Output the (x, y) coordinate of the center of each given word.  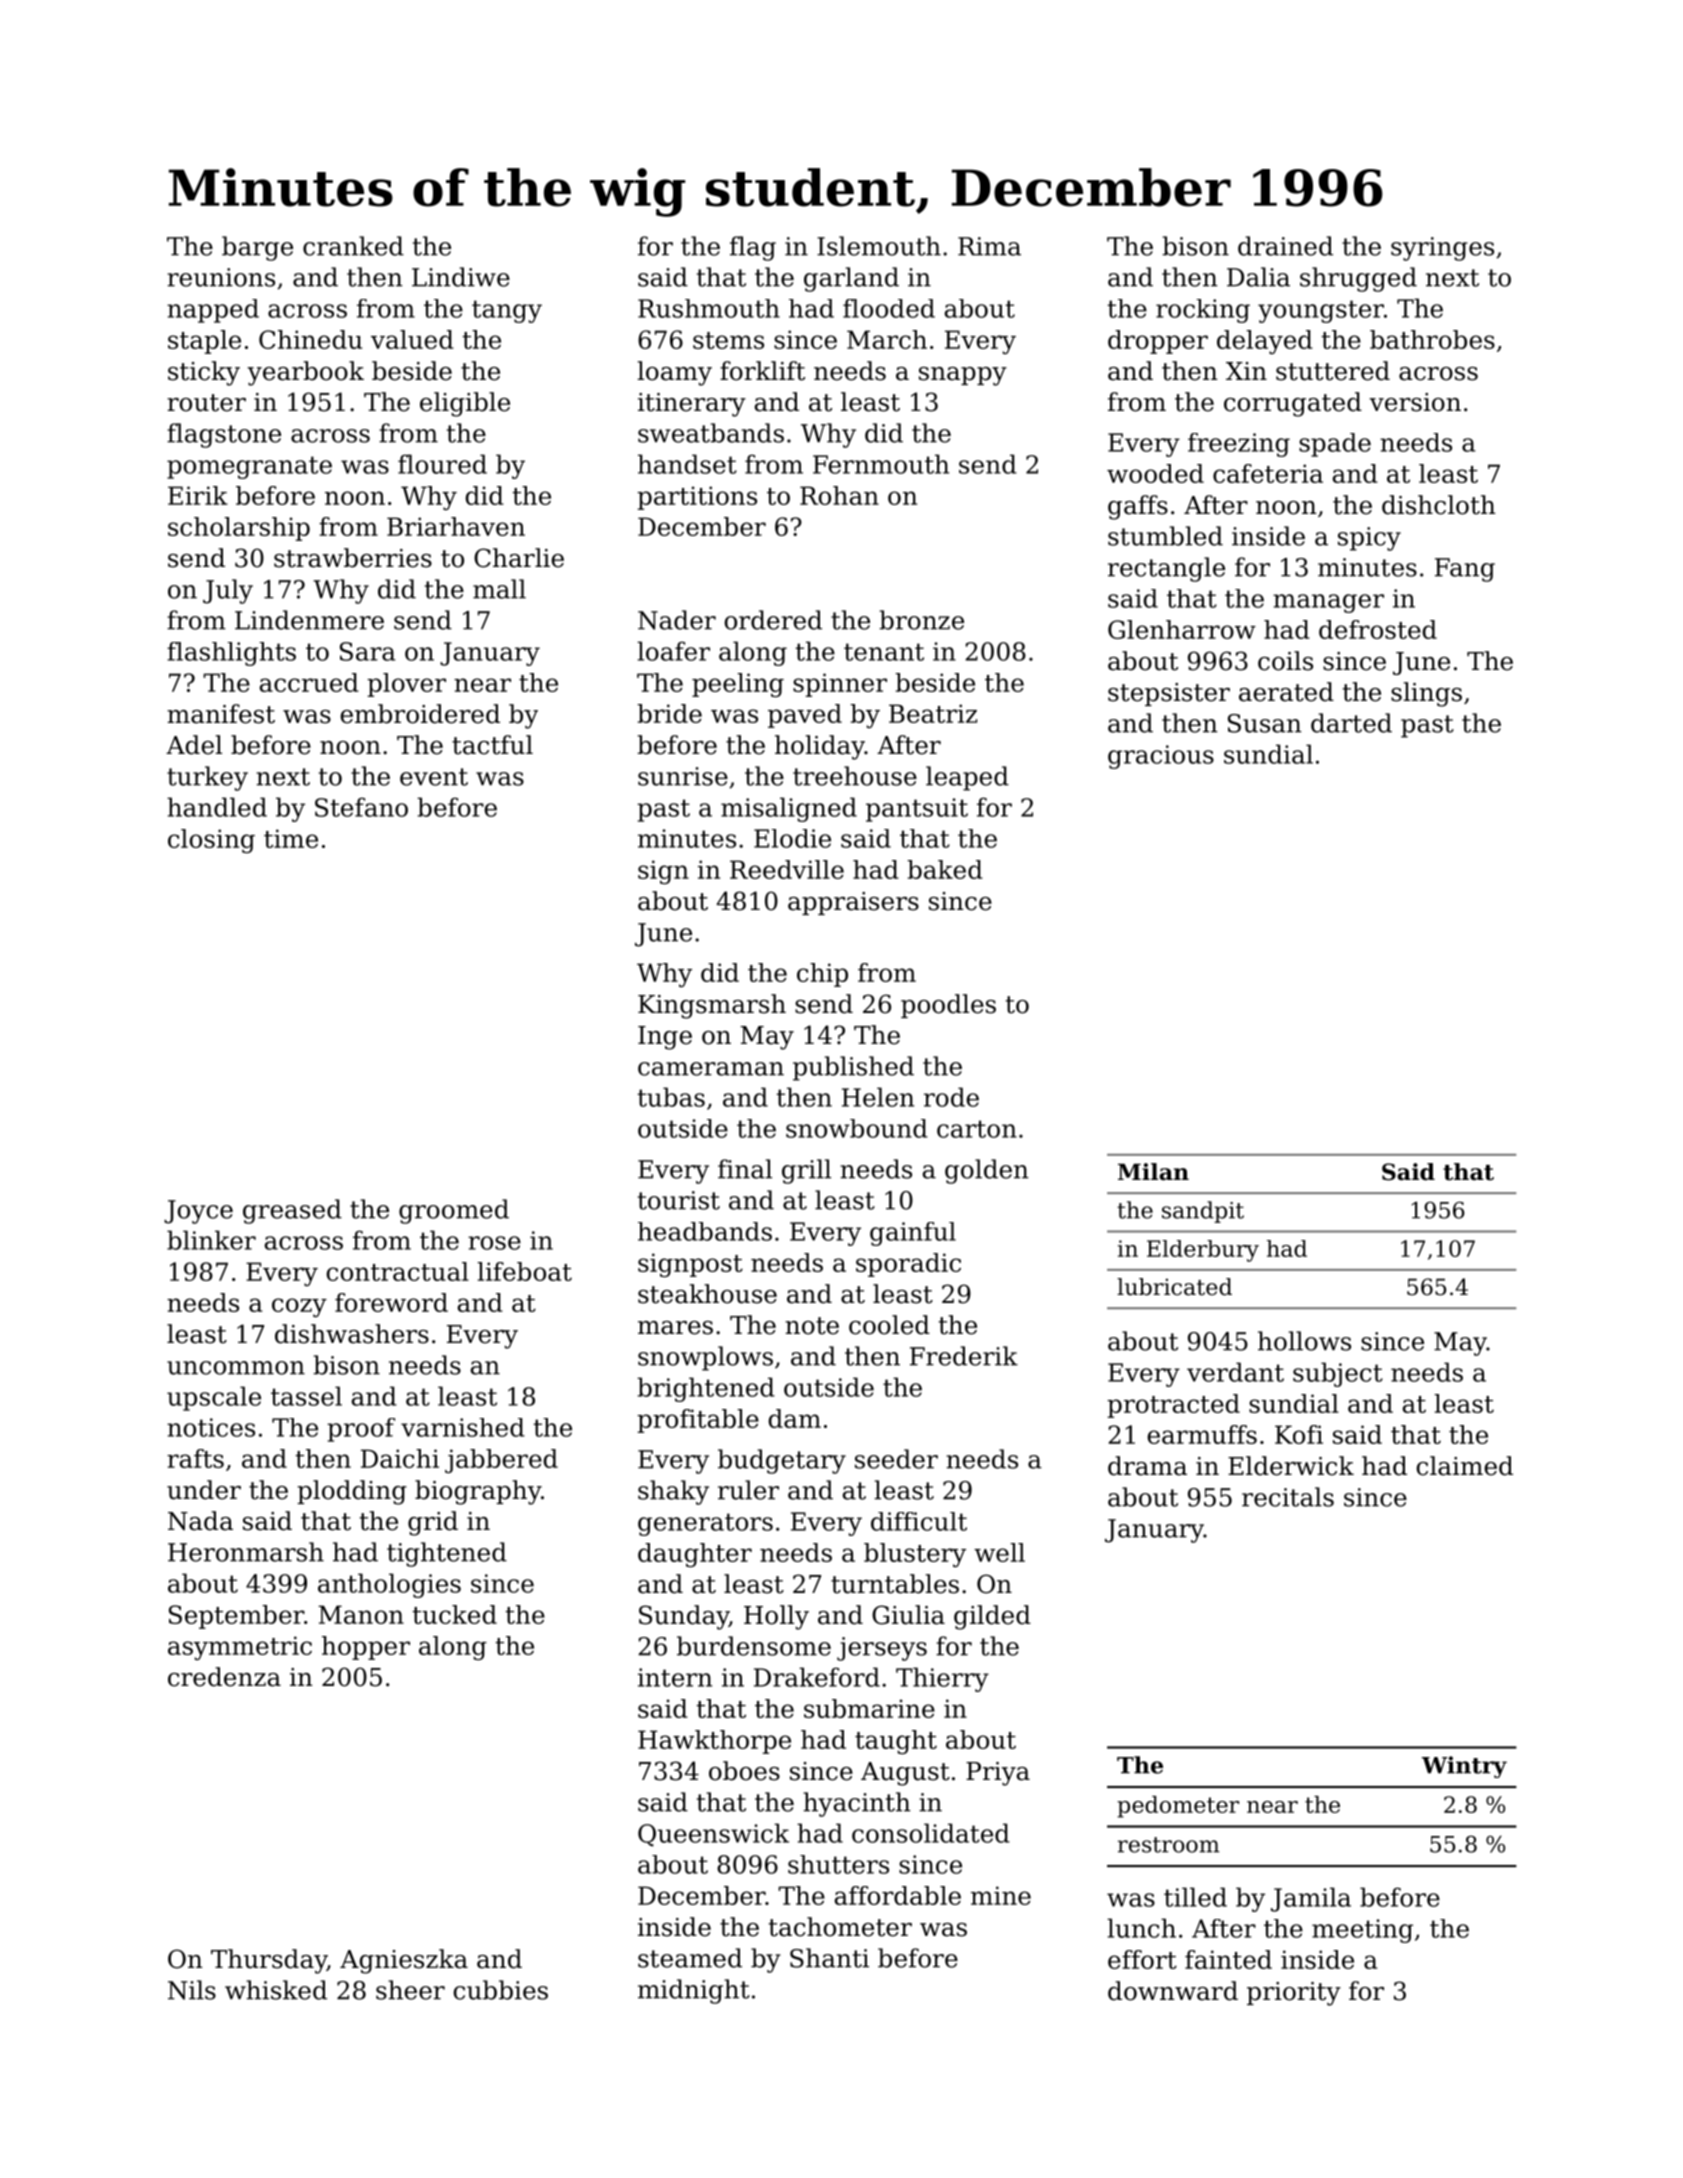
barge (257, 248)
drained (1285, 246)
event (434, 777)
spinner (840, 685)
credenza (224, 1677)
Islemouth (879, 246)
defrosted (1378, 629)
